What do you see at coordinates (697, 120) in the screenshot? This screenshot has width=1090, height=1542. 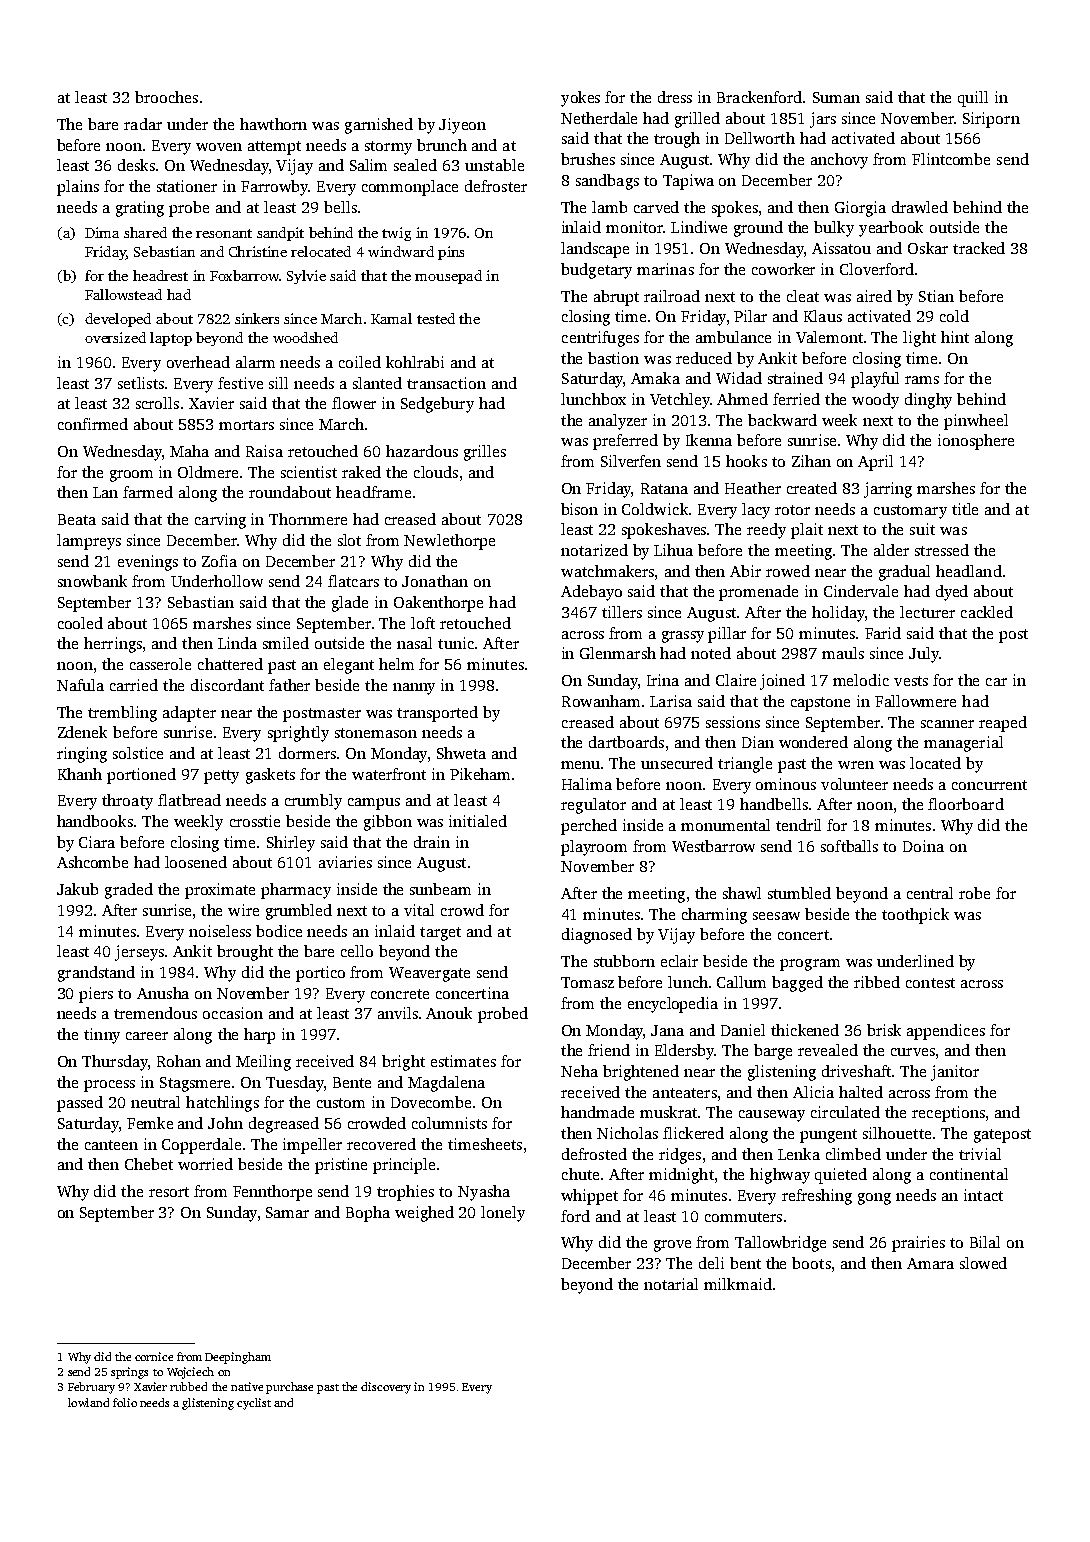 I see `grilled` at bounding box center [697, 120].
